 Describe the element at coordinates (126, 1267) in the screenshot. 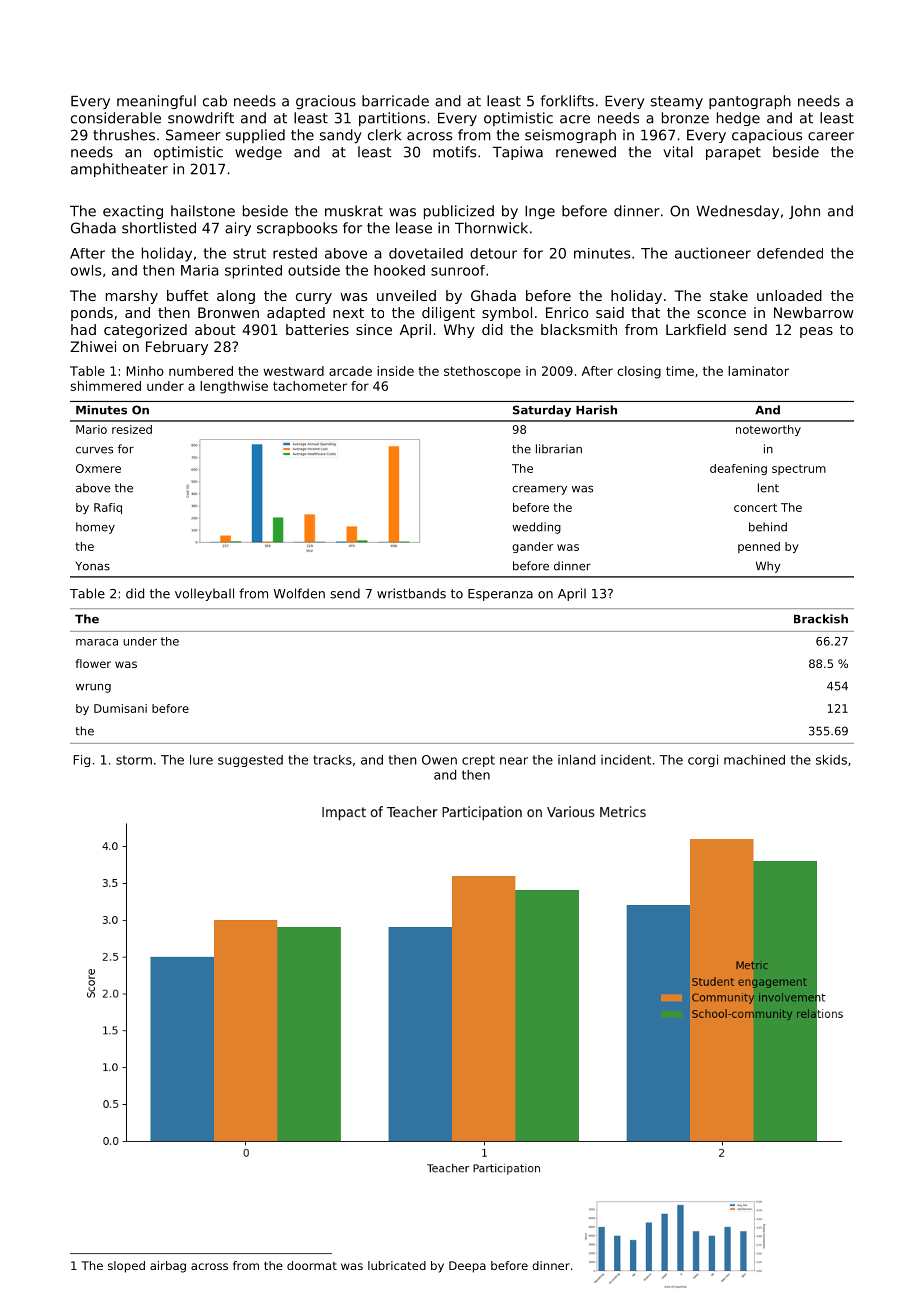

I see `sloped` at that location.
